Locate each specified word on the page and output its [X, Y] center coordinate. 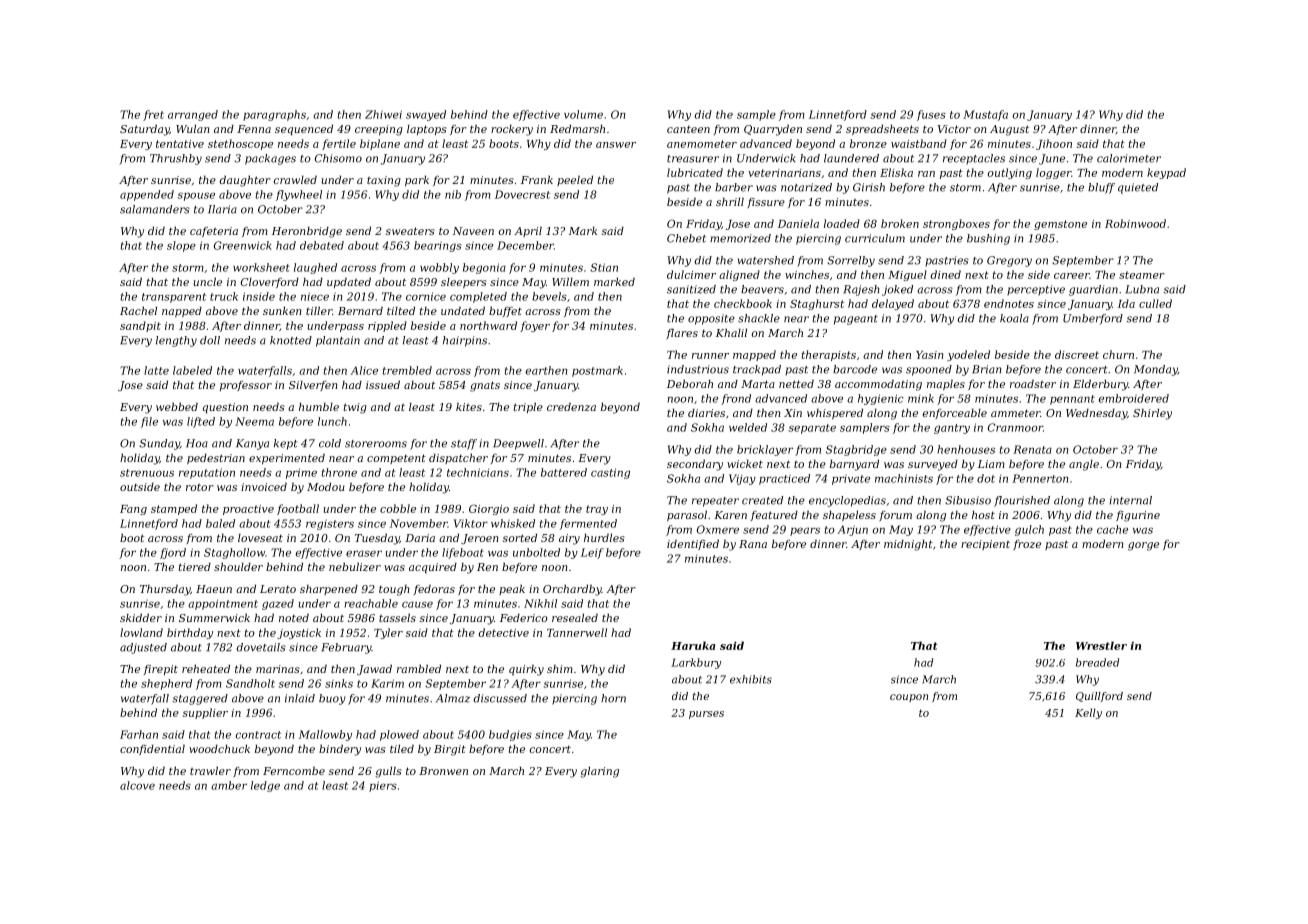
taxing [384, 181]
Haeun [214, 589]
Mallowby [325, 735]
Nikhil [540, 603]
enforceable [955, 413]
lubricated [695, 172]
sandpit [140, 326]
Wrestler [1101, 645]
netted [796, 383]
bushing [988, 239]
